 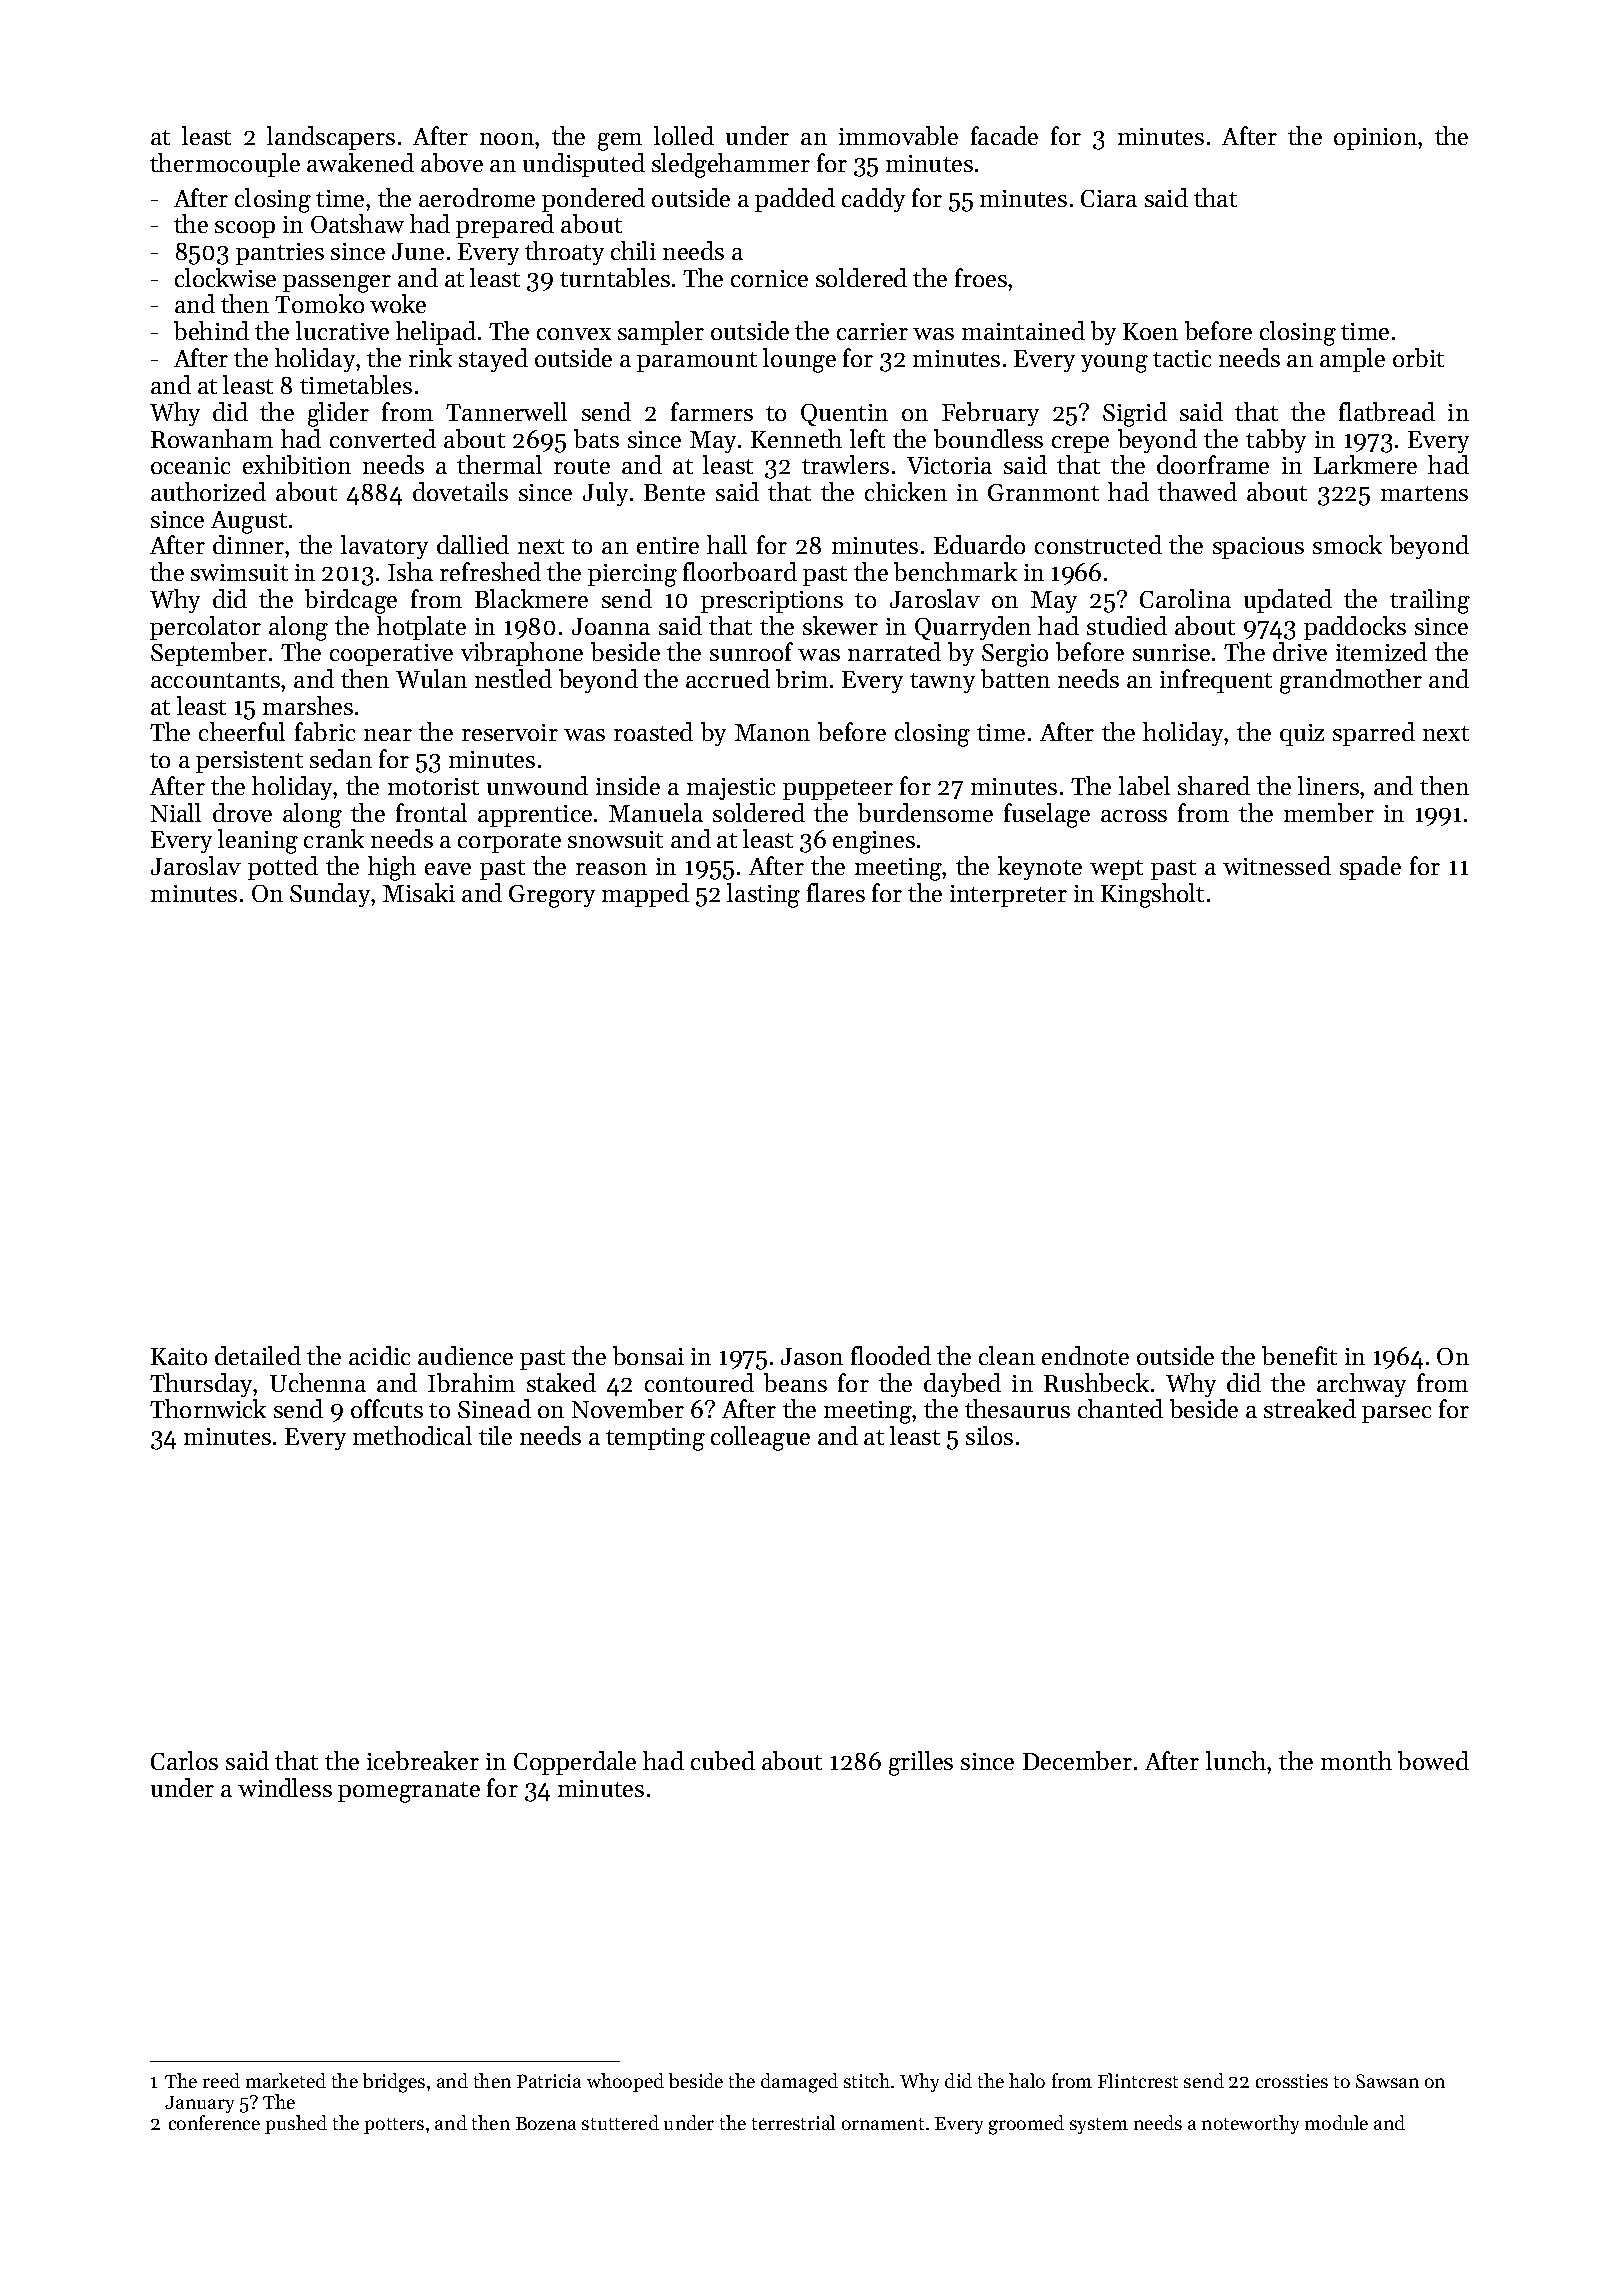 I want to click on swimsuit, so click(x=239, y=572).
